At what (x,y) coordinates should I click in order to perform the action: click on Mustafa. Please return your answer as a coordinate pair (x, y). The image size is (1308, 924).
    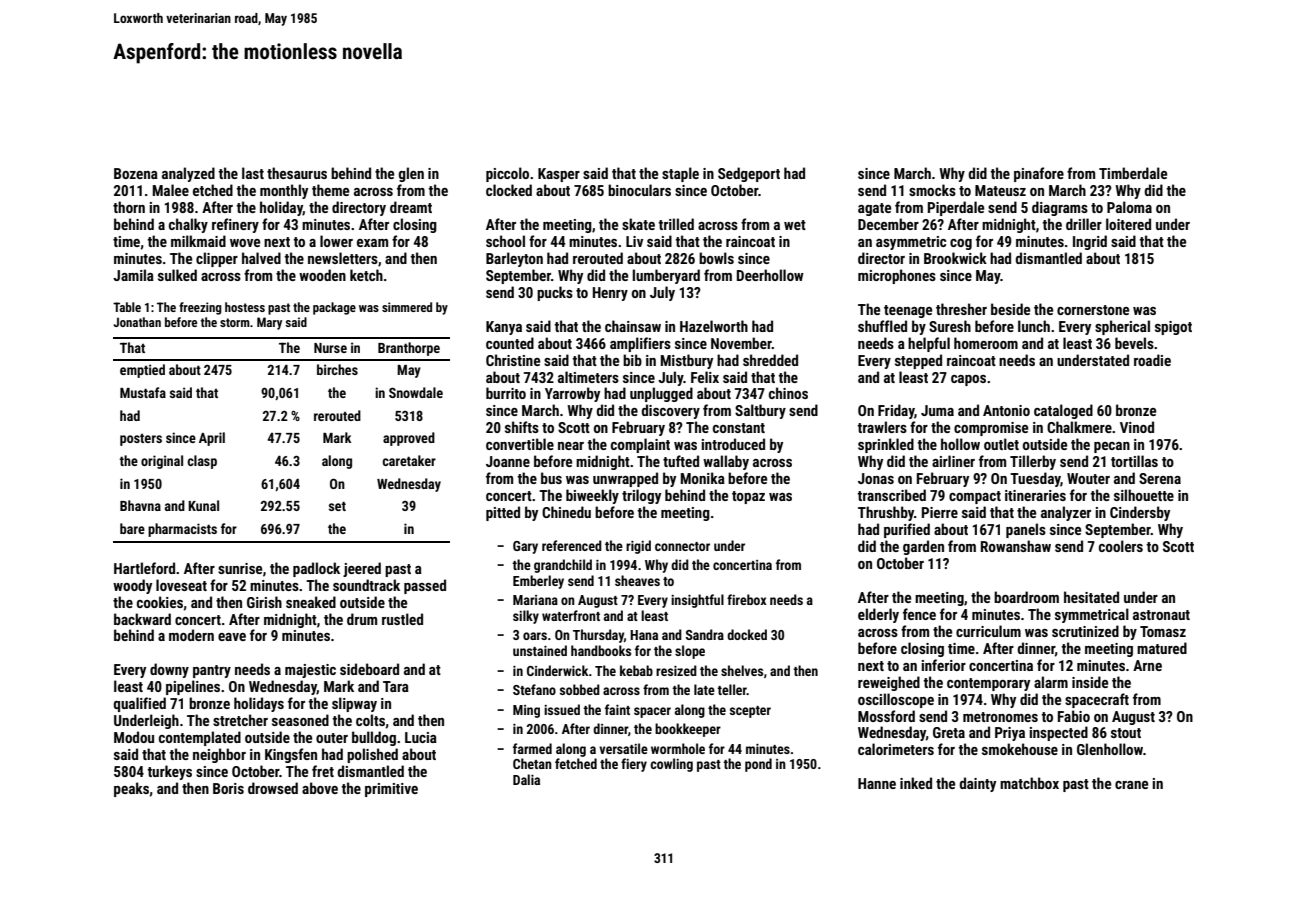
    Looking at the image, I should click on (143, 392).
